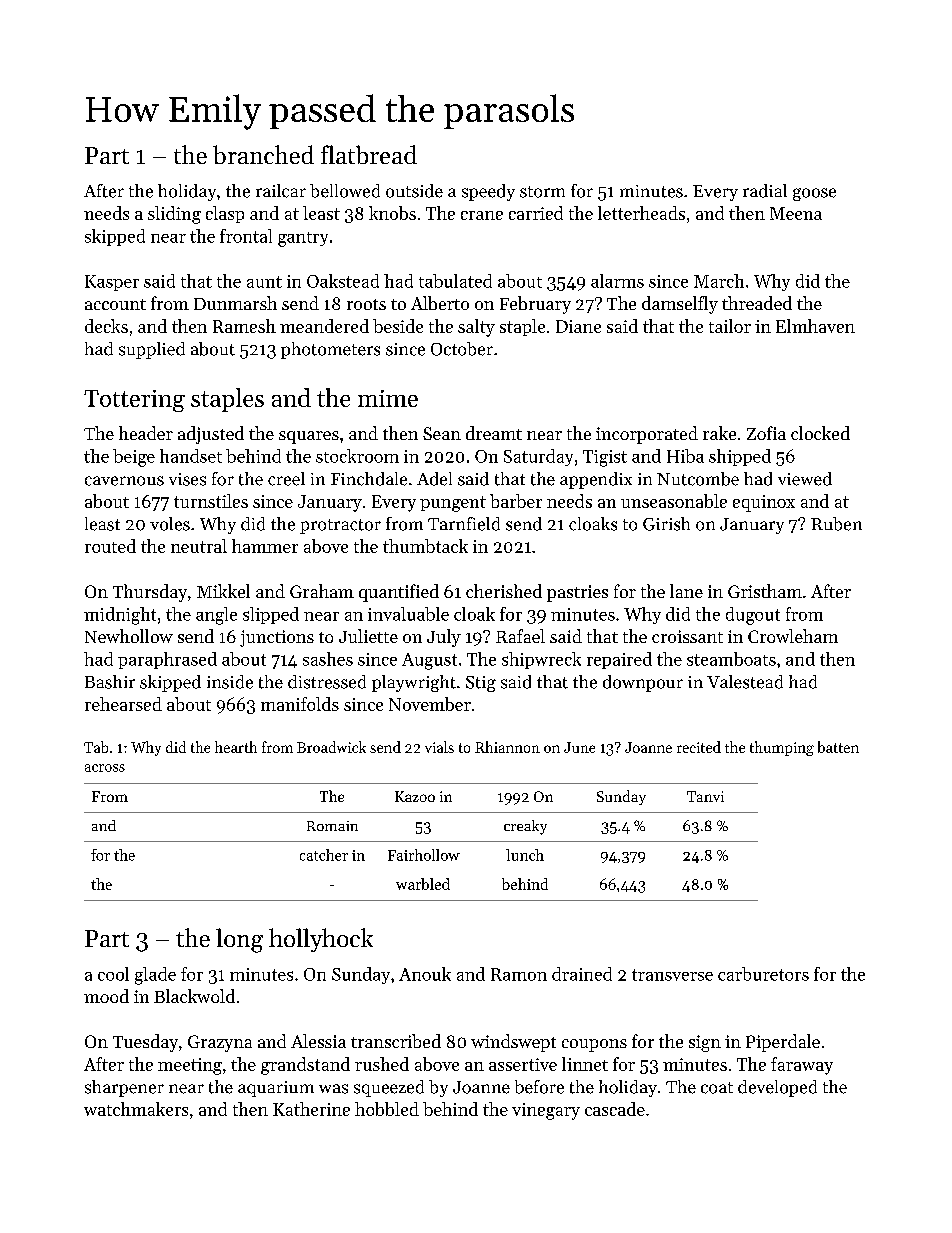 The height and width of the document is (1233, 952). What do you see at coordinates (764, 503) in the document?
I see `equinox` at bounding box center [764, 503].
